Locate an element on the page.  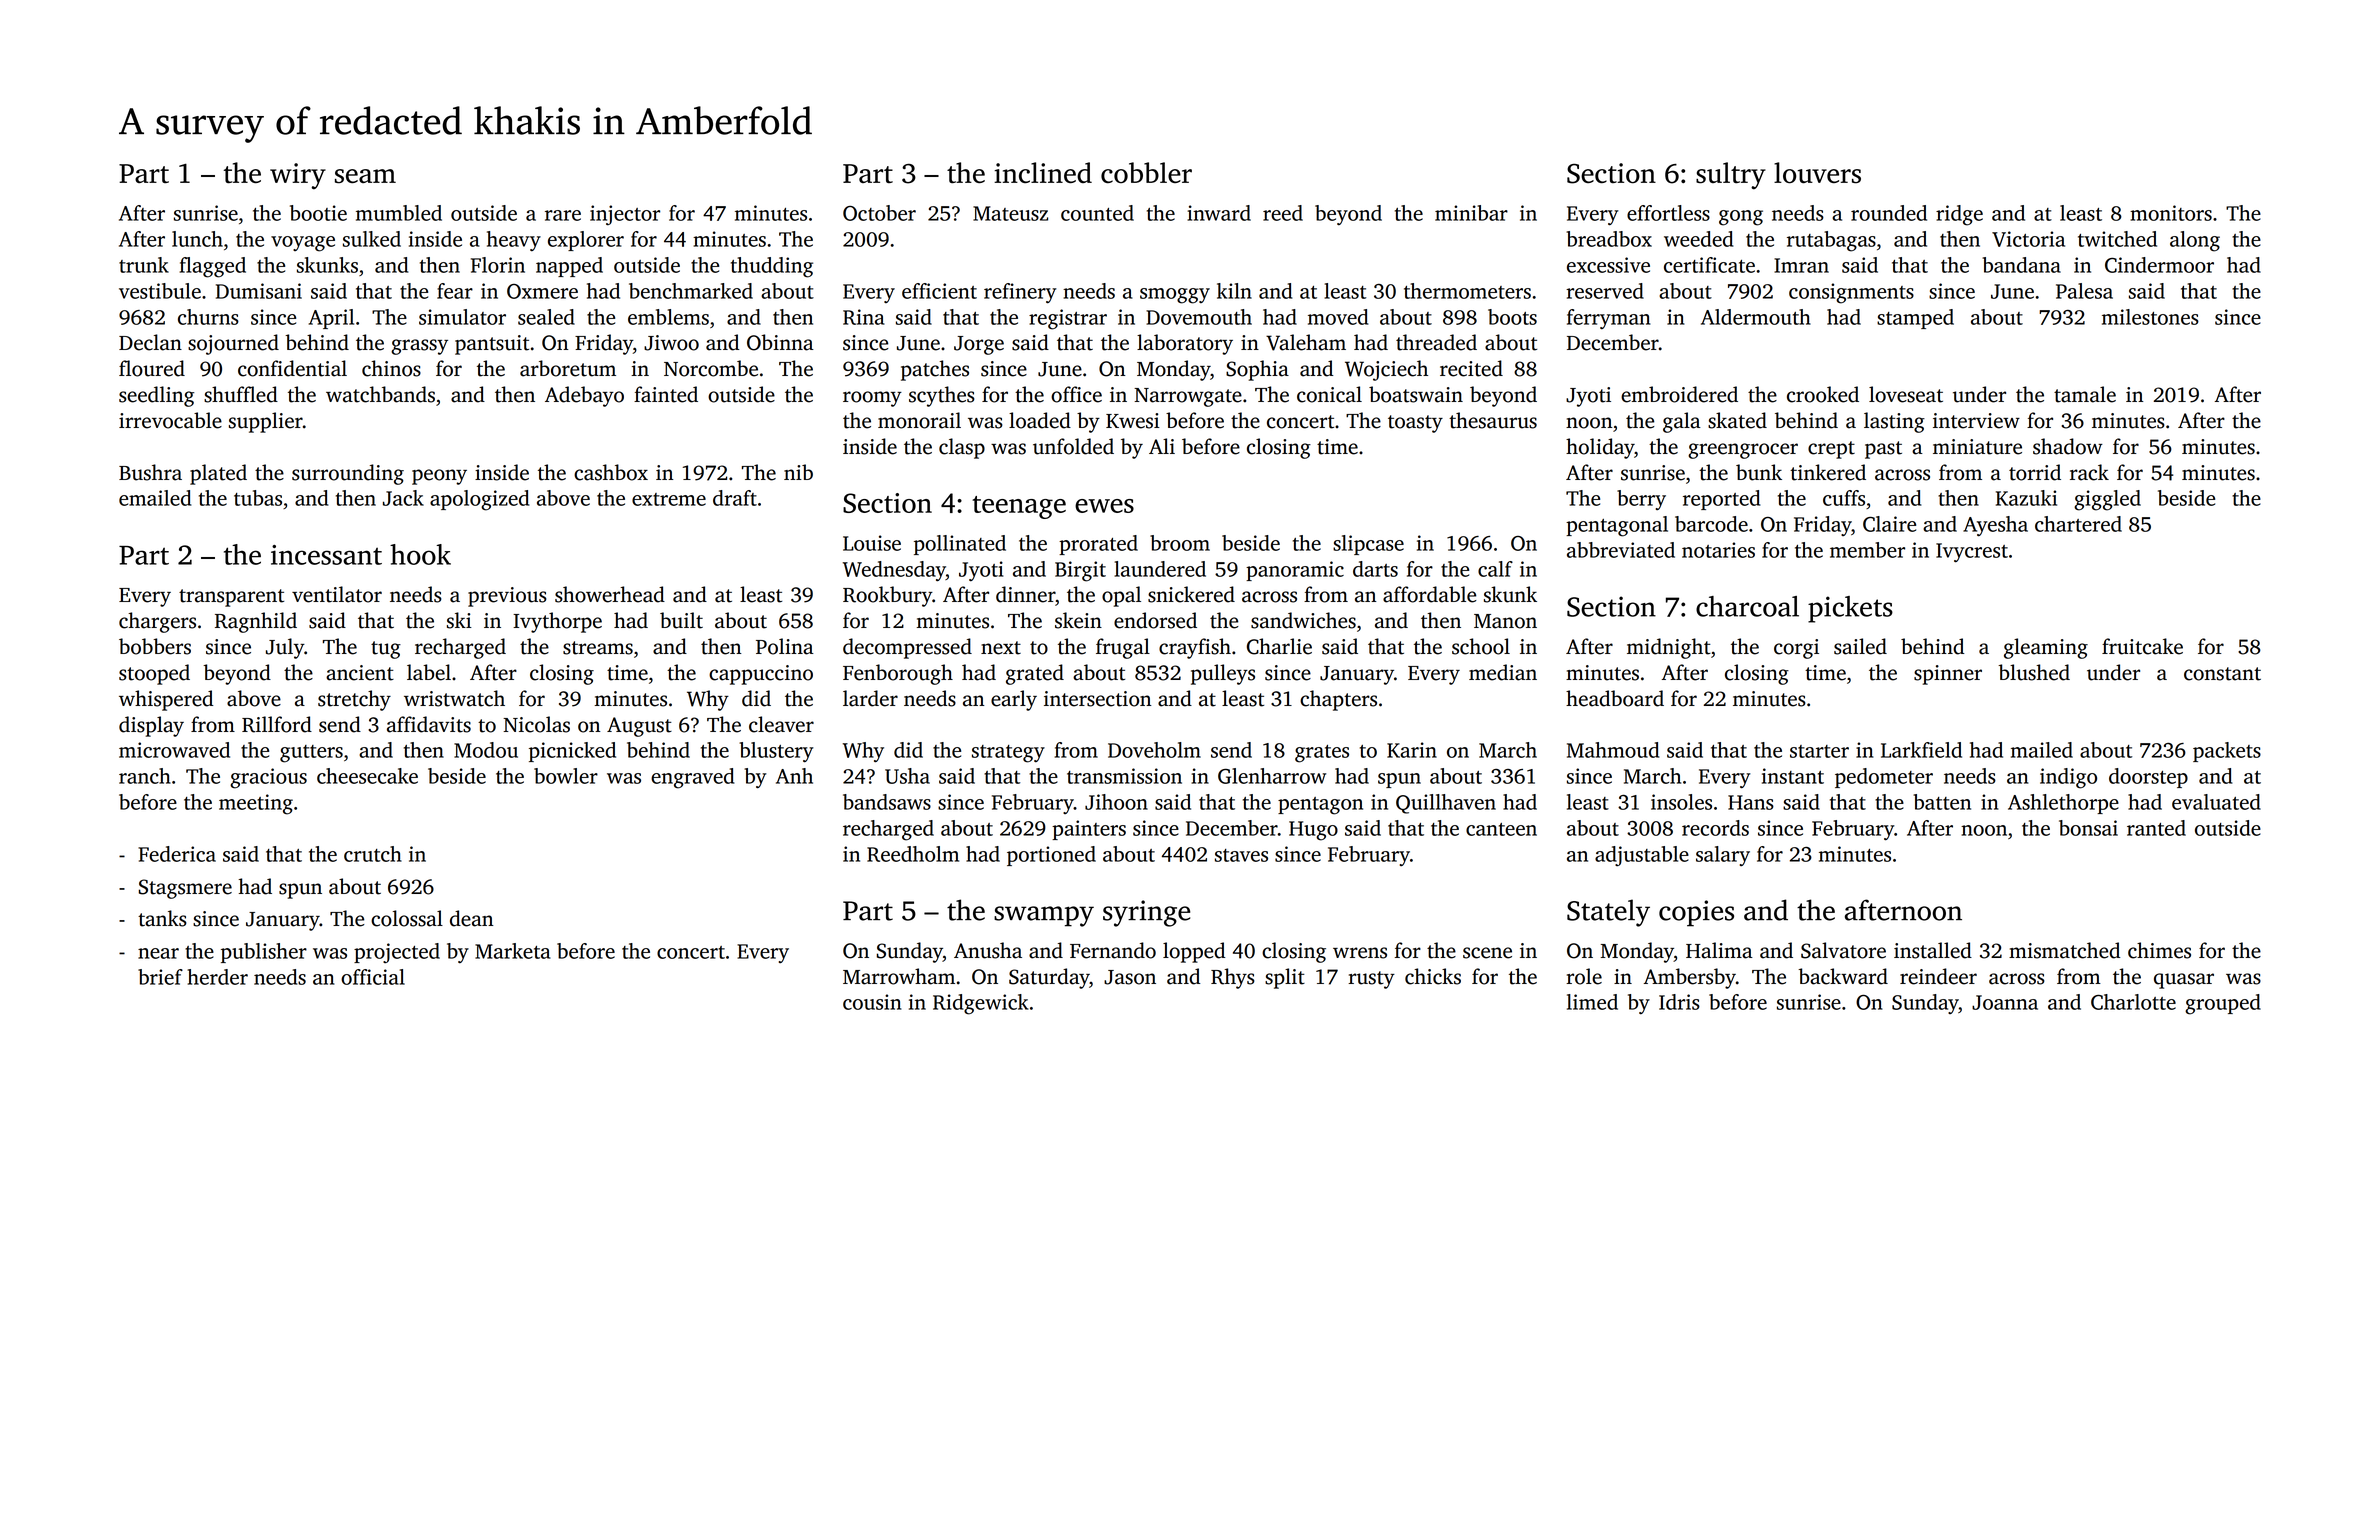
Victoria is located at coordinates (2028, 239).
